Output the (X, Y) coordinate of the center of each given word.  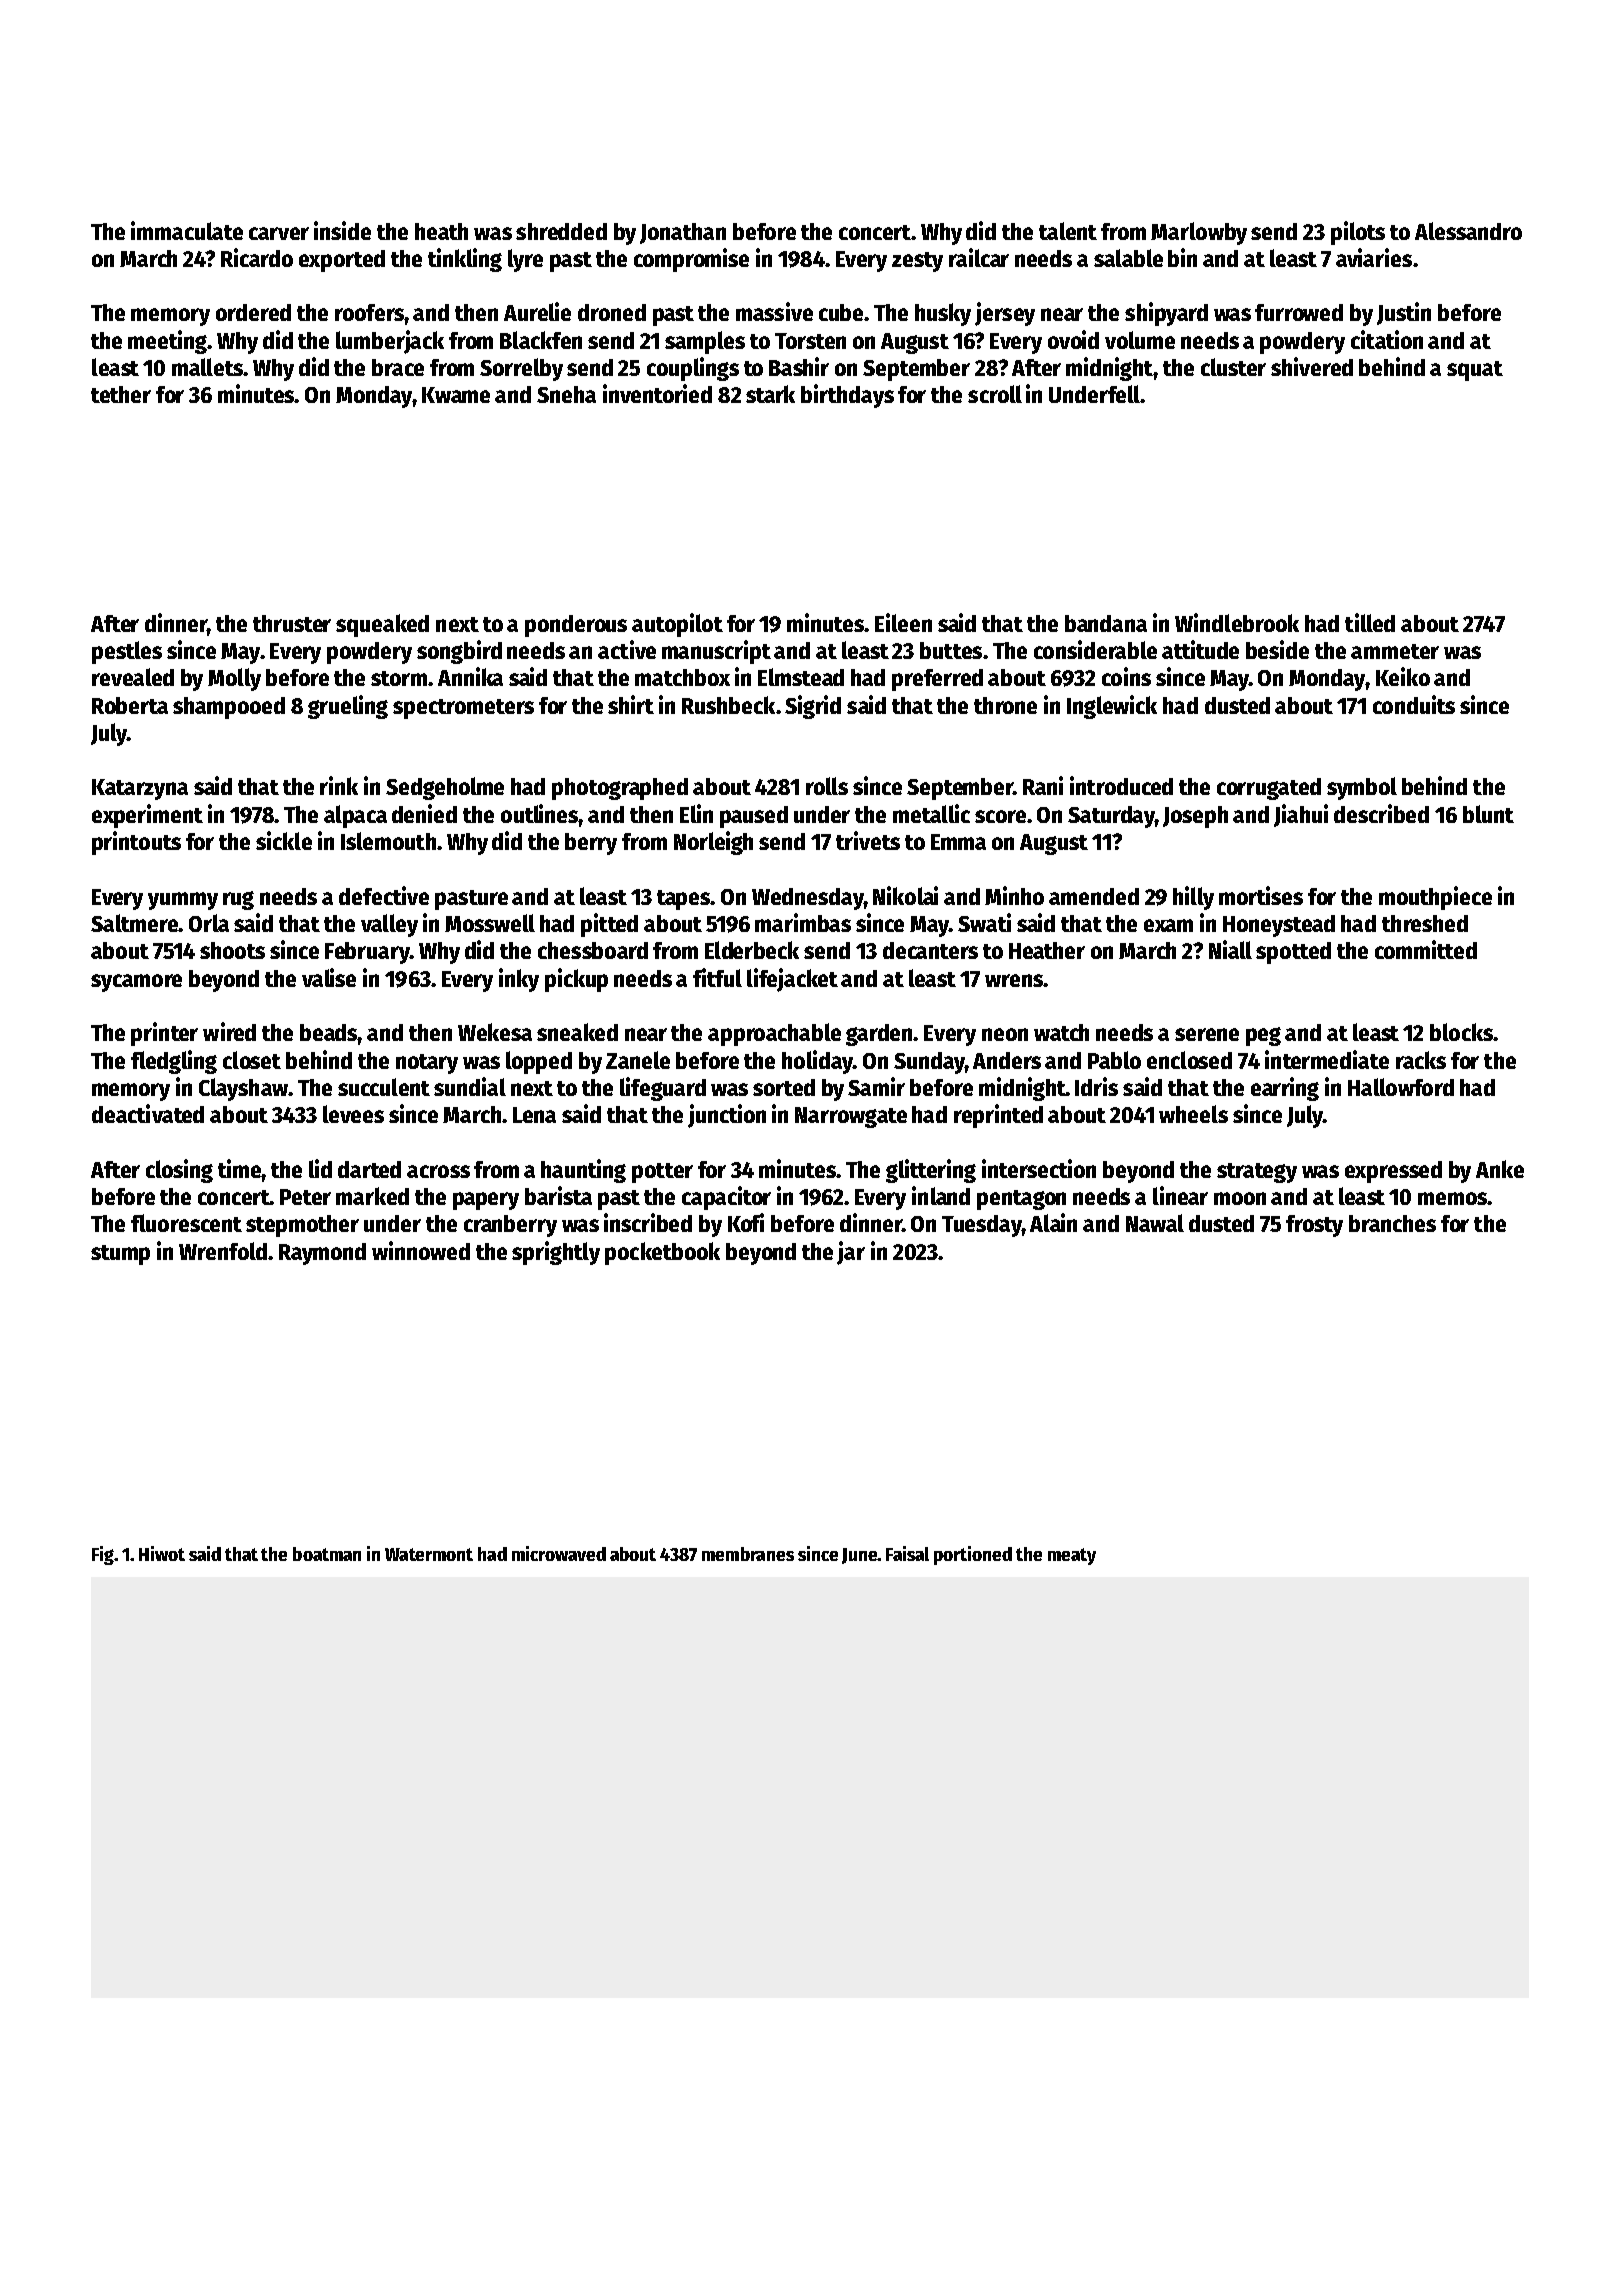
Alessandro (1468, 231)
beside (1277, 649)
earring (1285, 1089)
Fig (103, 1555)
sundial (470, 1086)
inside (342, 230)
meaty (1072, 1556)
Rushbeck (728, 705)
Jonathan (683, 233)
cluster (1233, 367)
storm (399, 678)
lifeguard (663, 1089)
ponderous (576, 626)
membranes (748, 1554)
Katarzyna (140, 789)
